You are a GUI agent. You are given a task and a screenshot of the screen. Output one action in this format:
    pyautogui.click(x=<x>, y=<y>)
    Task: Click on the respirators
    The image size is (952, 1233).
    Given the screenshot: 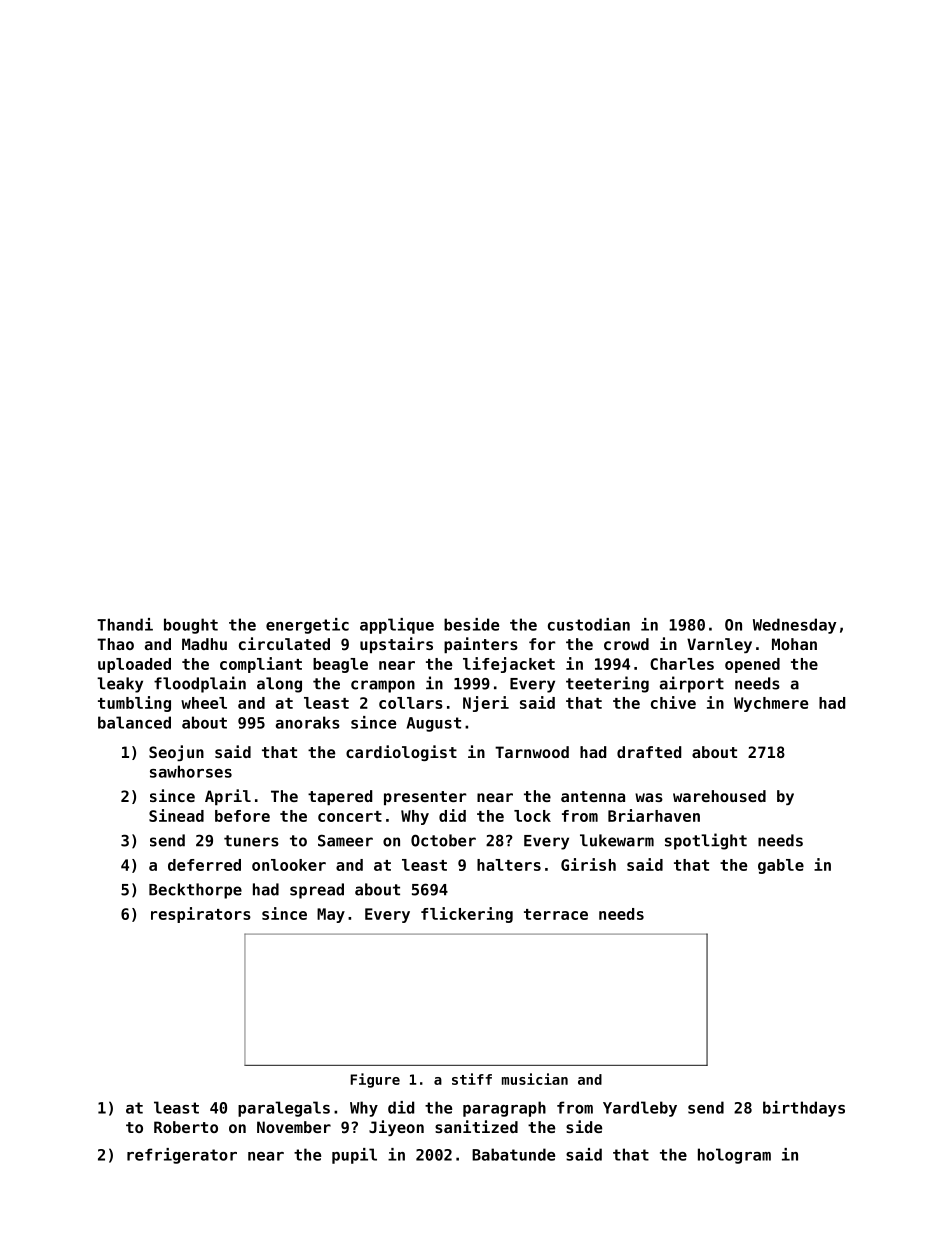 What is the action you would take?
    pyautogui.click(x=201, y=915)
